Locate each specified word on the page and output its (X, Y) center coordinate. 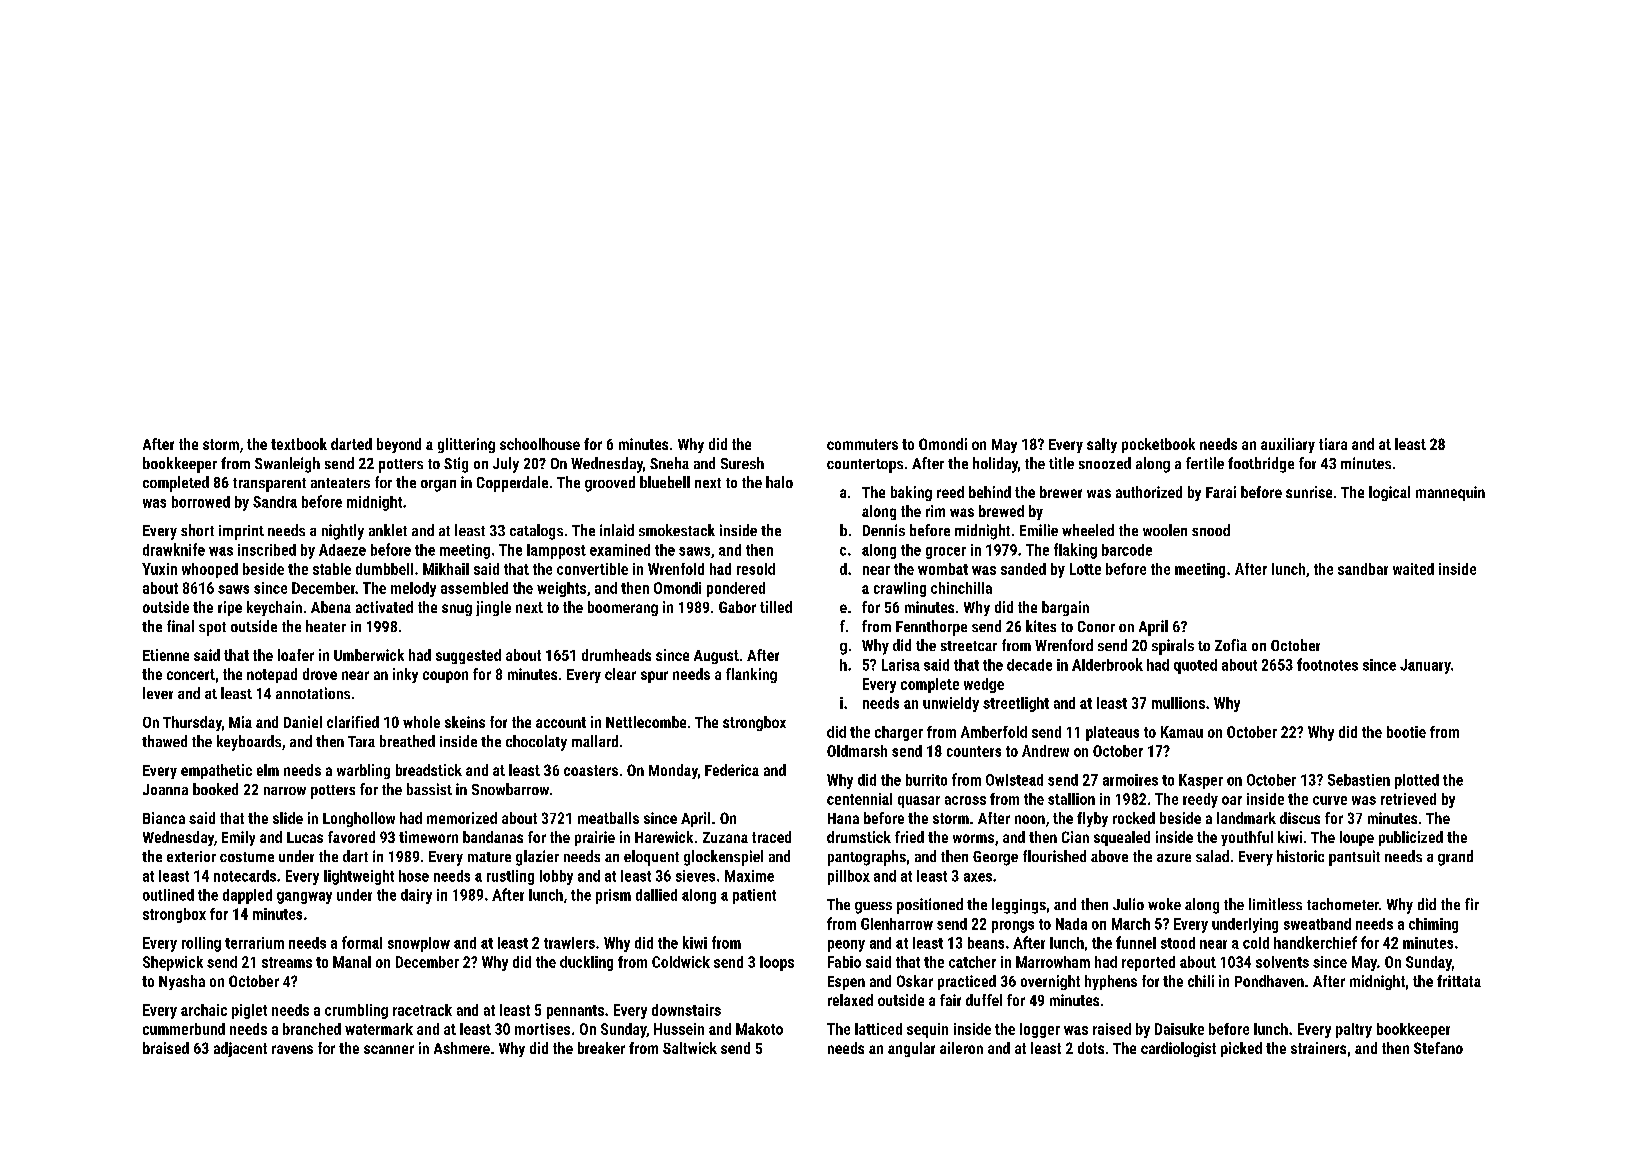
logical (1389, 493)
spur (654, 677)
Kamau (1182, 732)
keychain (274, 608)
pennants (575, 1012)
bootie (1406, 732)
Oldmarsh (857, 751)
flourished (1054, 856)
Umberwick (369, 655)
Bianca (164, 818)
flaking (1075, 551)
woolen (1165, 530)
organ (438, 486)
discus (1300, 818)
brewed (1001, 511)
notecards (245, 876)
